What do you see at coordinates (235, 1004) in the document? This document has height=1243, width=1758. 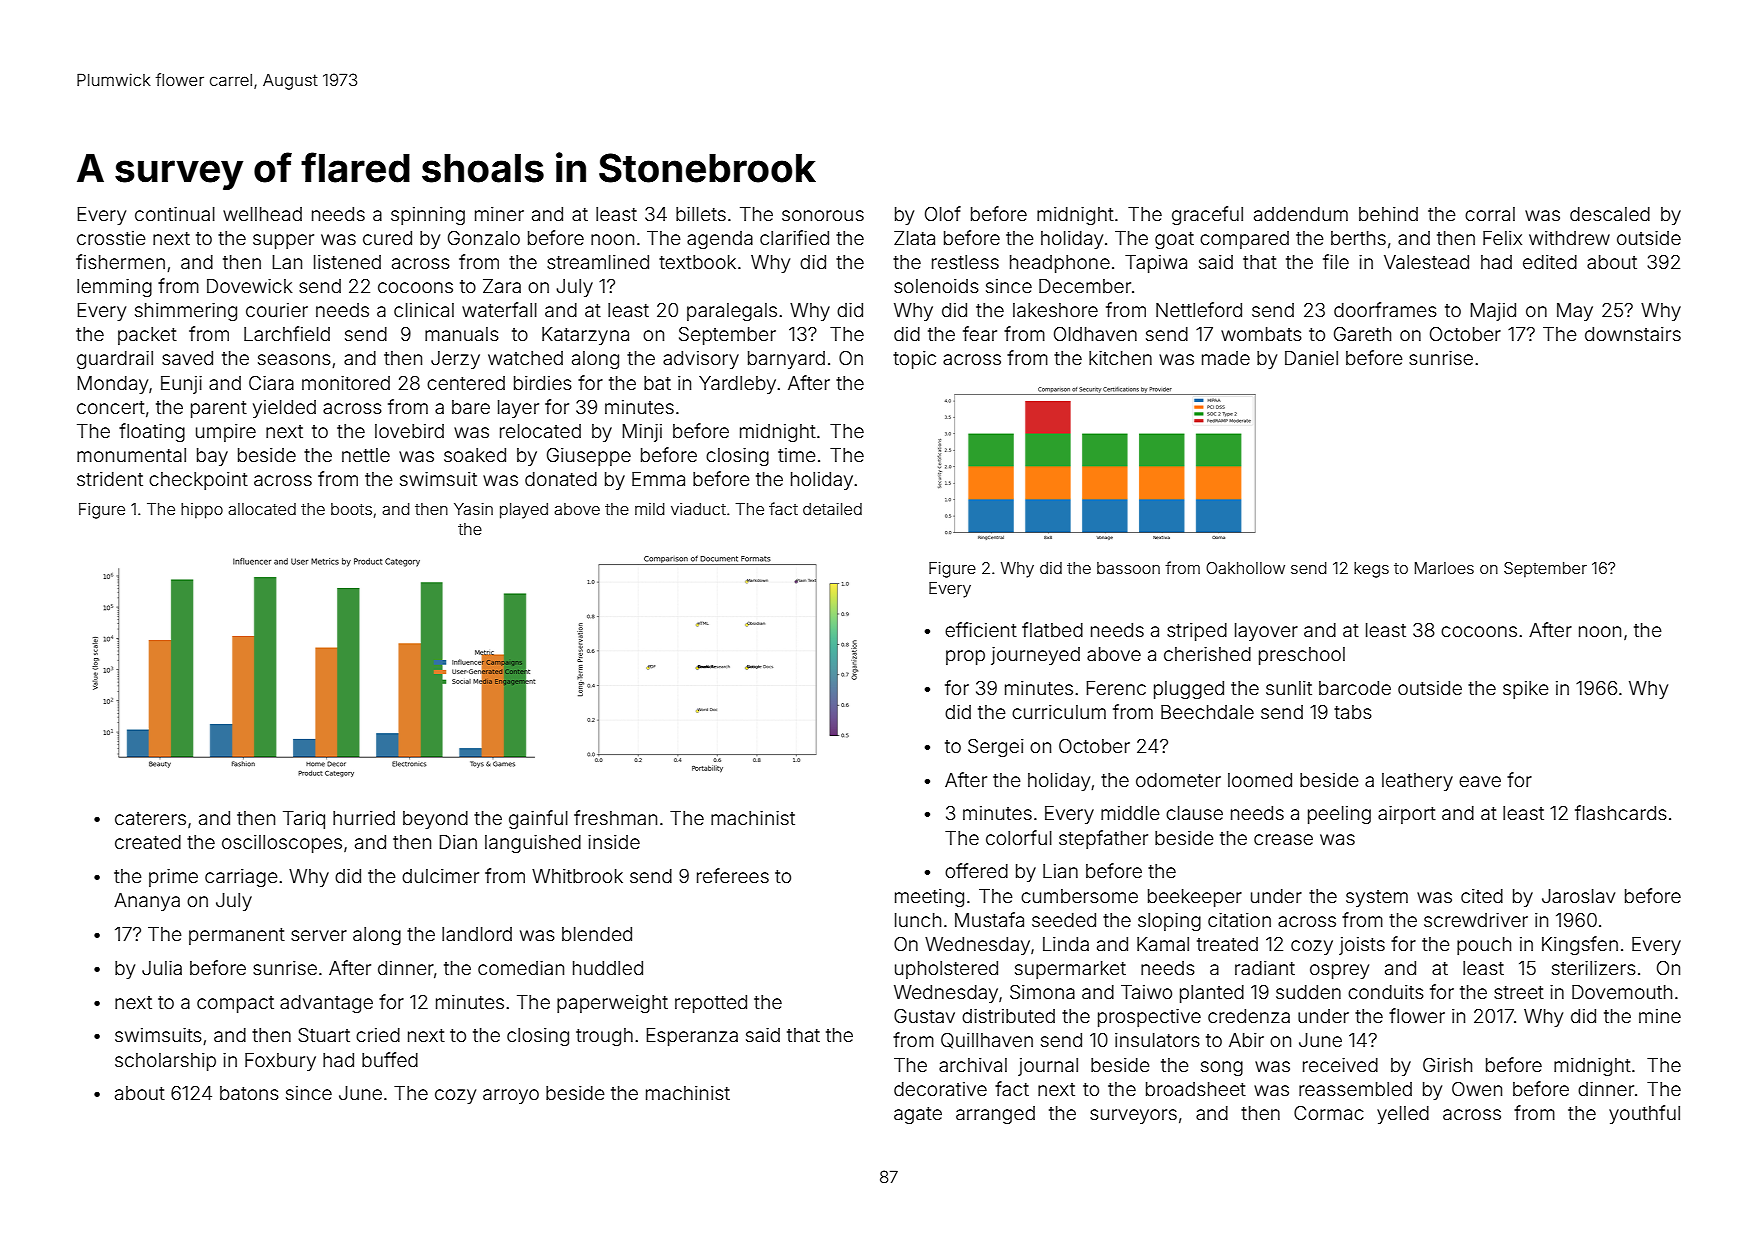 I see `compact` at bounding box center [235, 1004].
